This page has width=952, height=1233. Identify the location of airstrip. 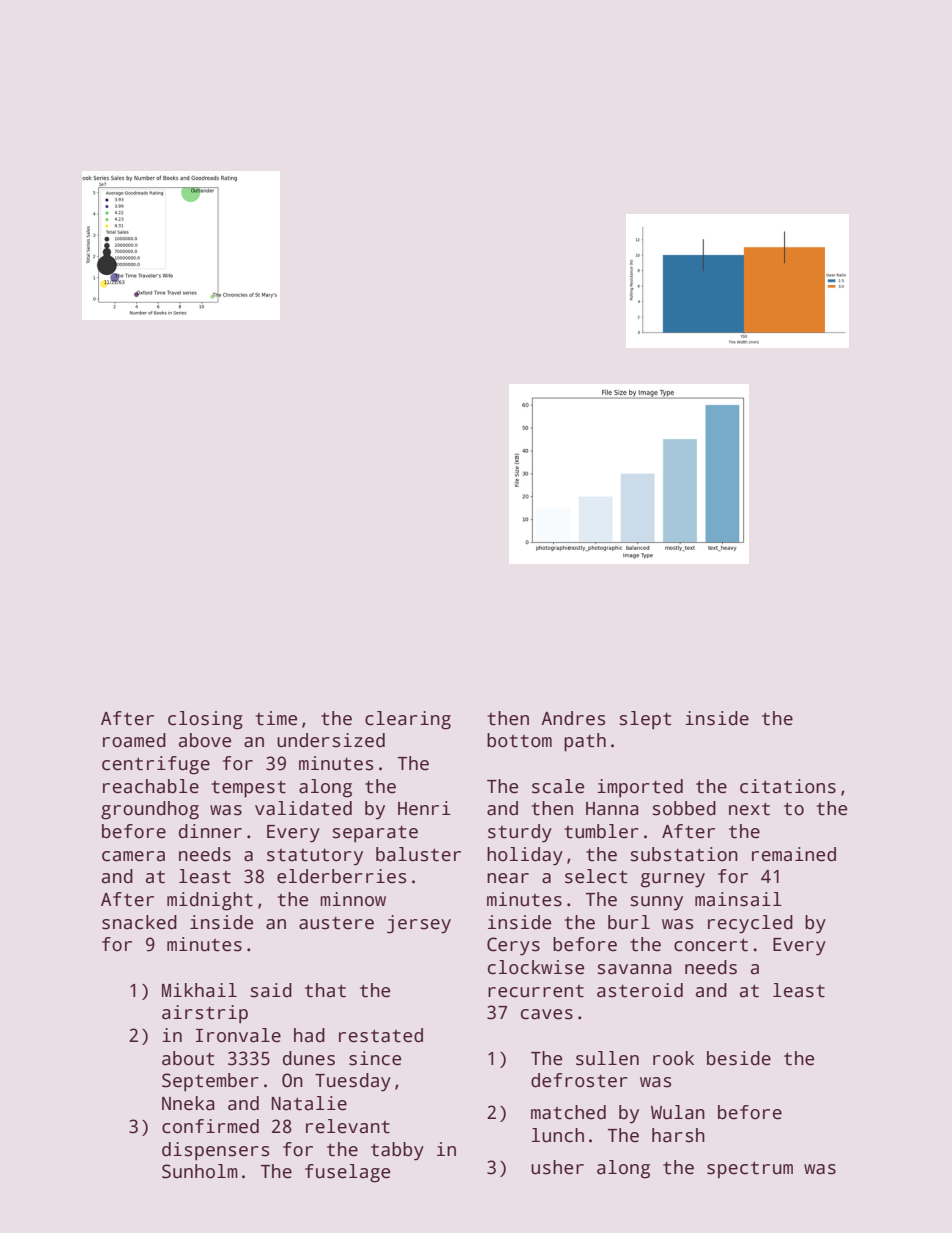
(205, 1014).
